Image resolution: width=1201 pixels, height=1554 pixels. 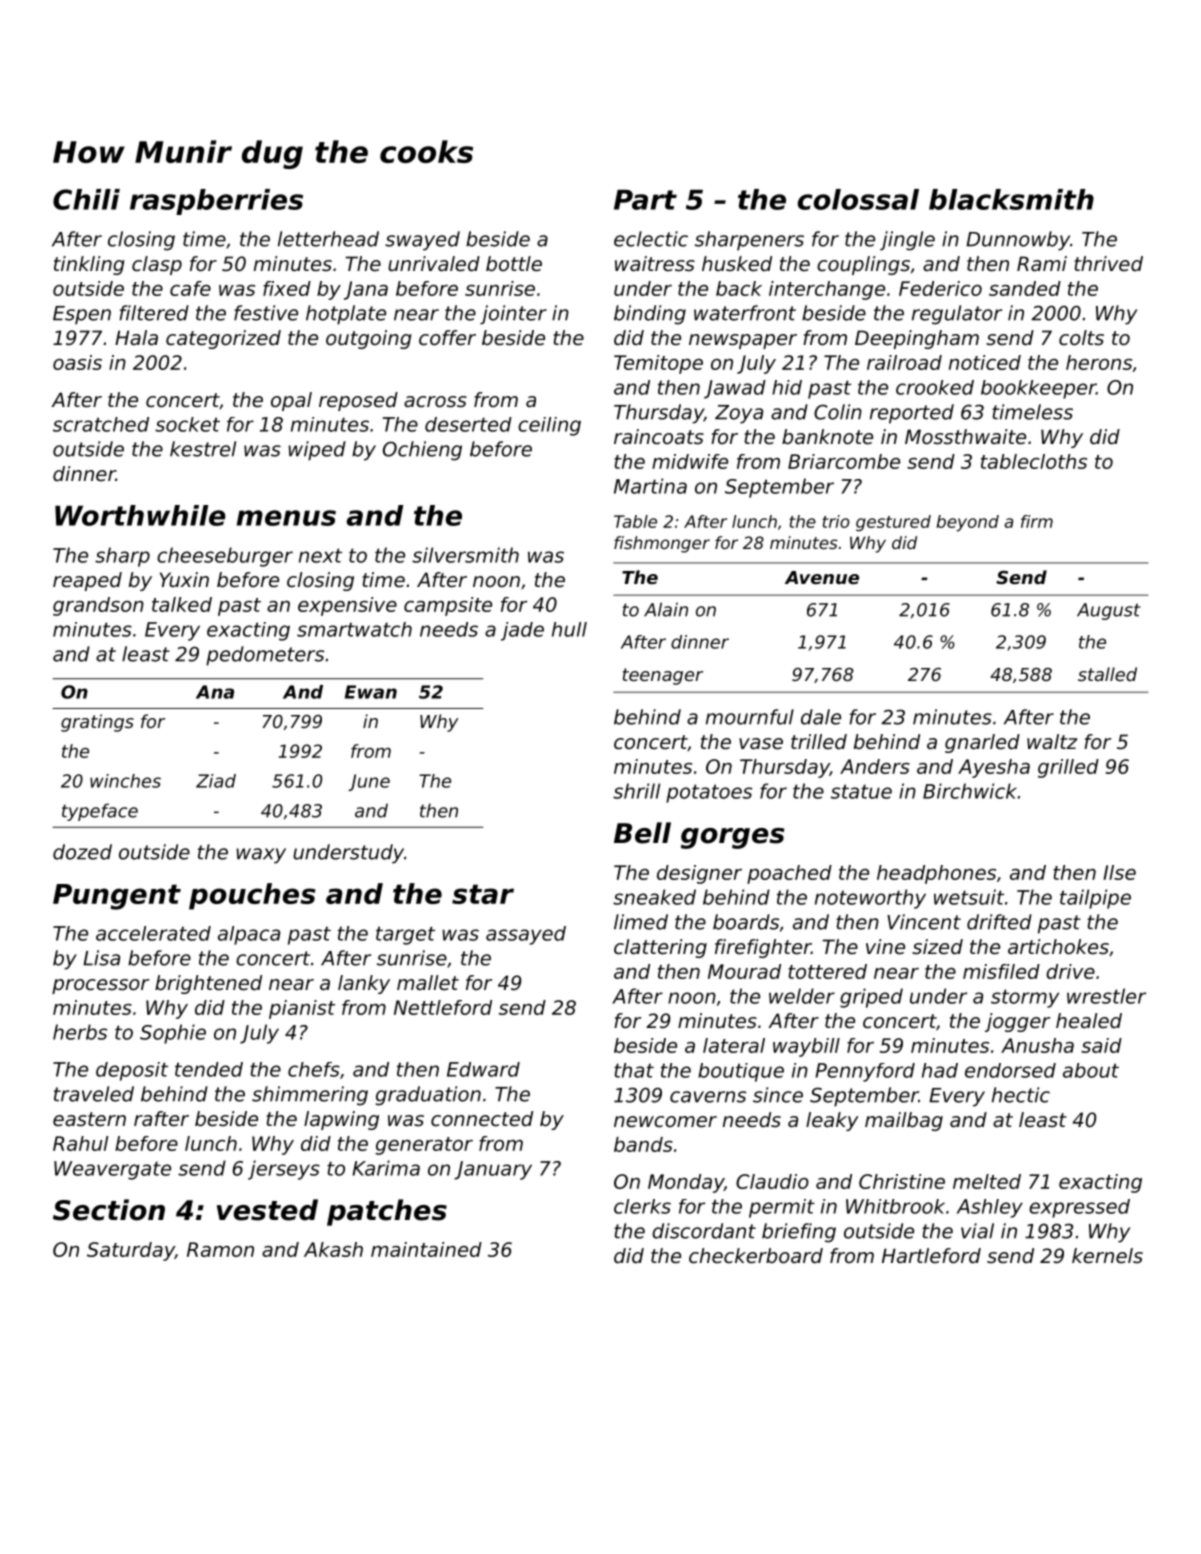 What do you see at coordinates (86, 199) in the screenshot?
I see `Chili` at bounding box center [86, 199].
